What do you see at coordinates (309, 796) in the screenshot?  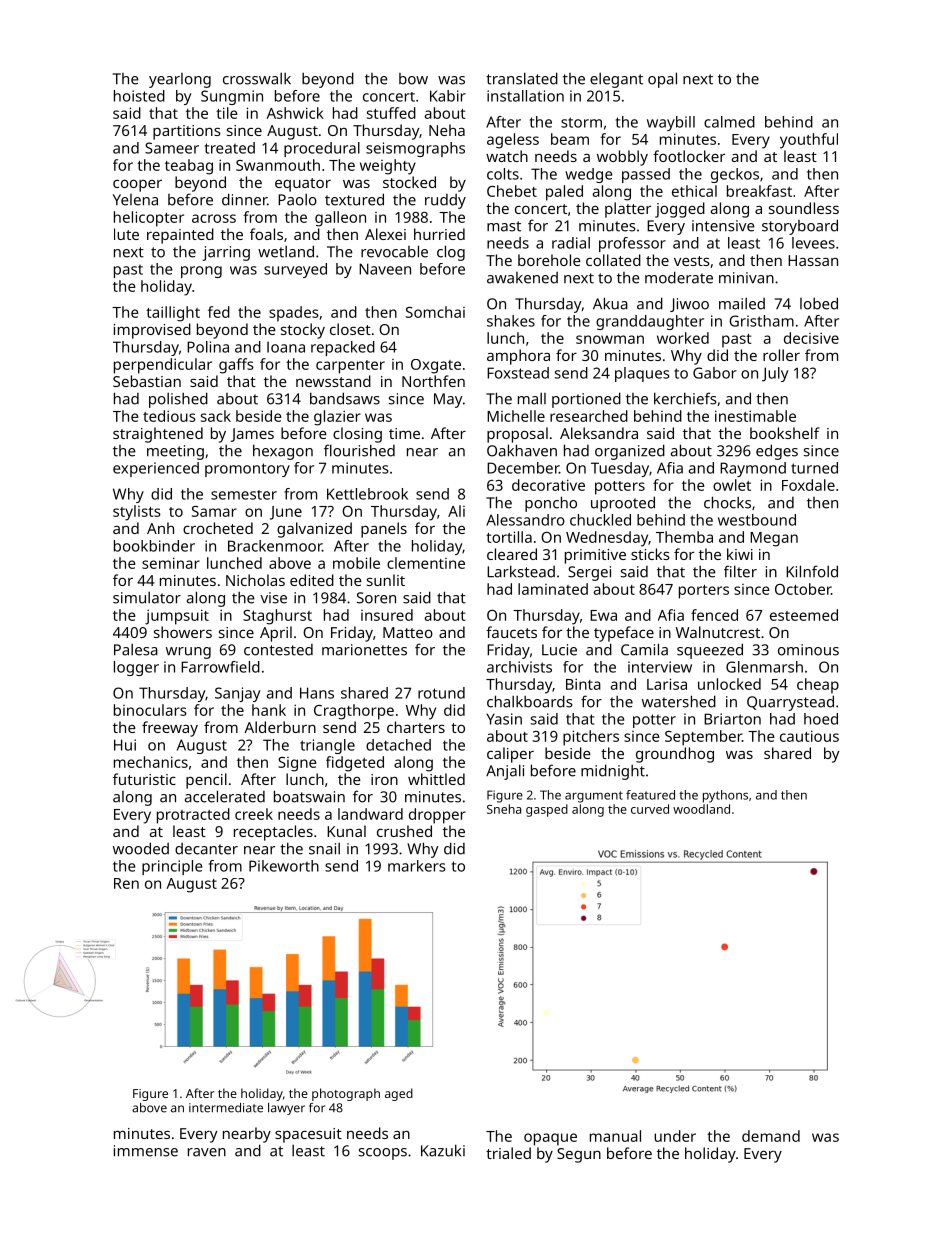 I see `boatswain` at bounding box center [309, 796].
